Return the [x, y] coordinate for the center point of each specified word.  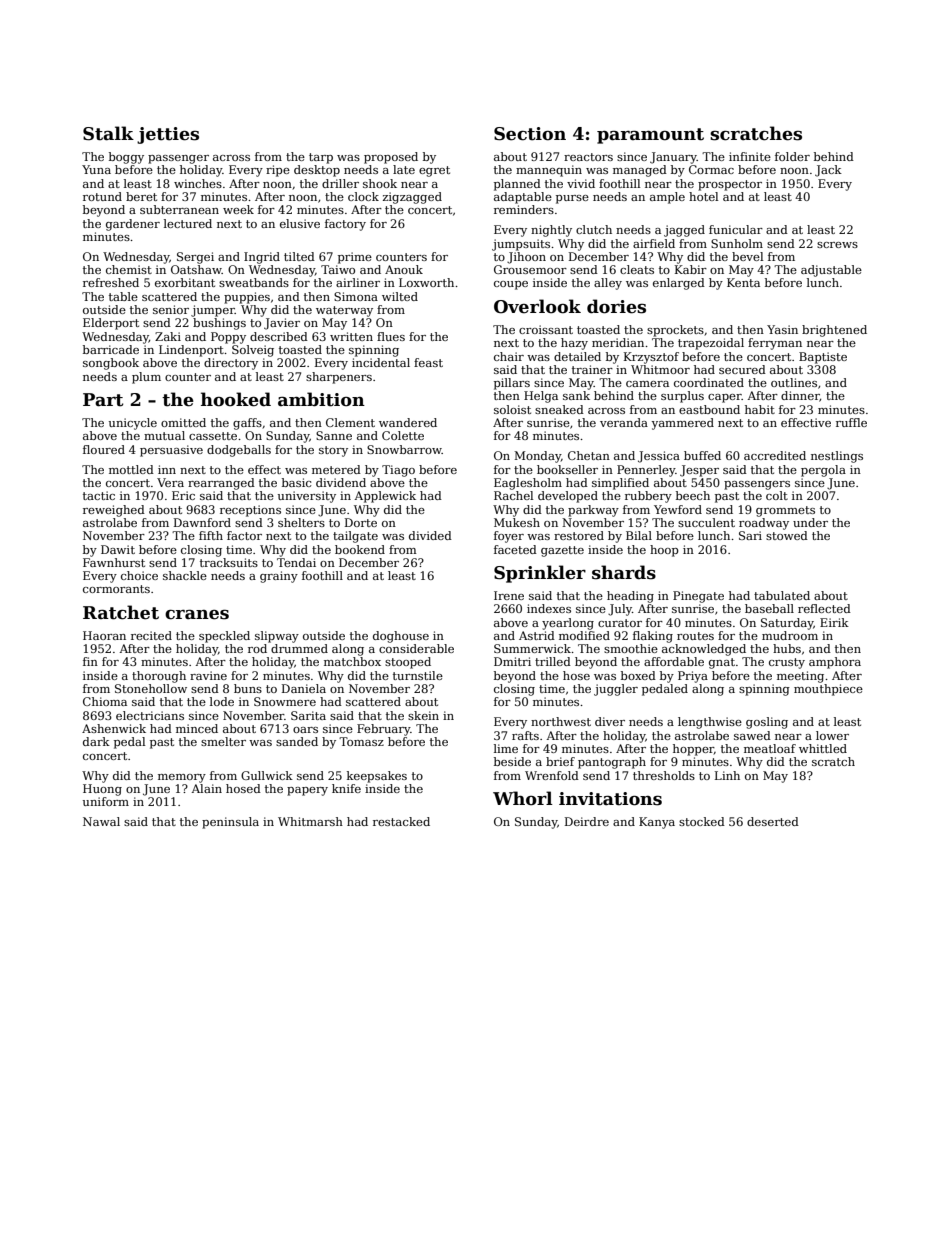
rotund [102, 196]
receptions [250, 511]
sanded [297, 741]
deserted [773, 821]
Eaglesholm [528, 484]
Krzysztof [651, 358]
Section [530, 134]
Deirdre [587, 821]
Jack [828, 171]
